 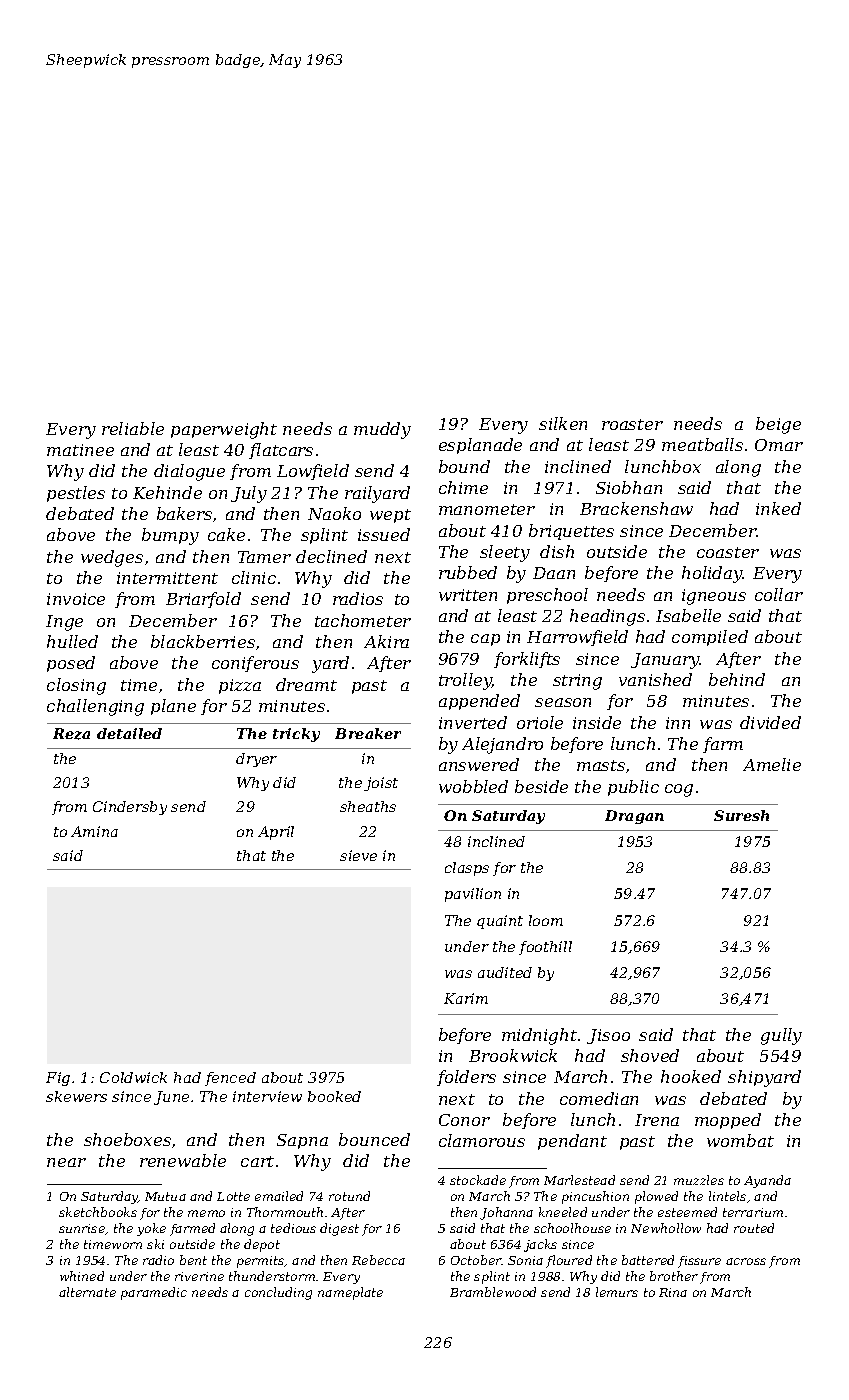 What do you see at coordinates (278, 1293) in the screenshot?
I see `concluding` at bounding box center [278, 1293].
